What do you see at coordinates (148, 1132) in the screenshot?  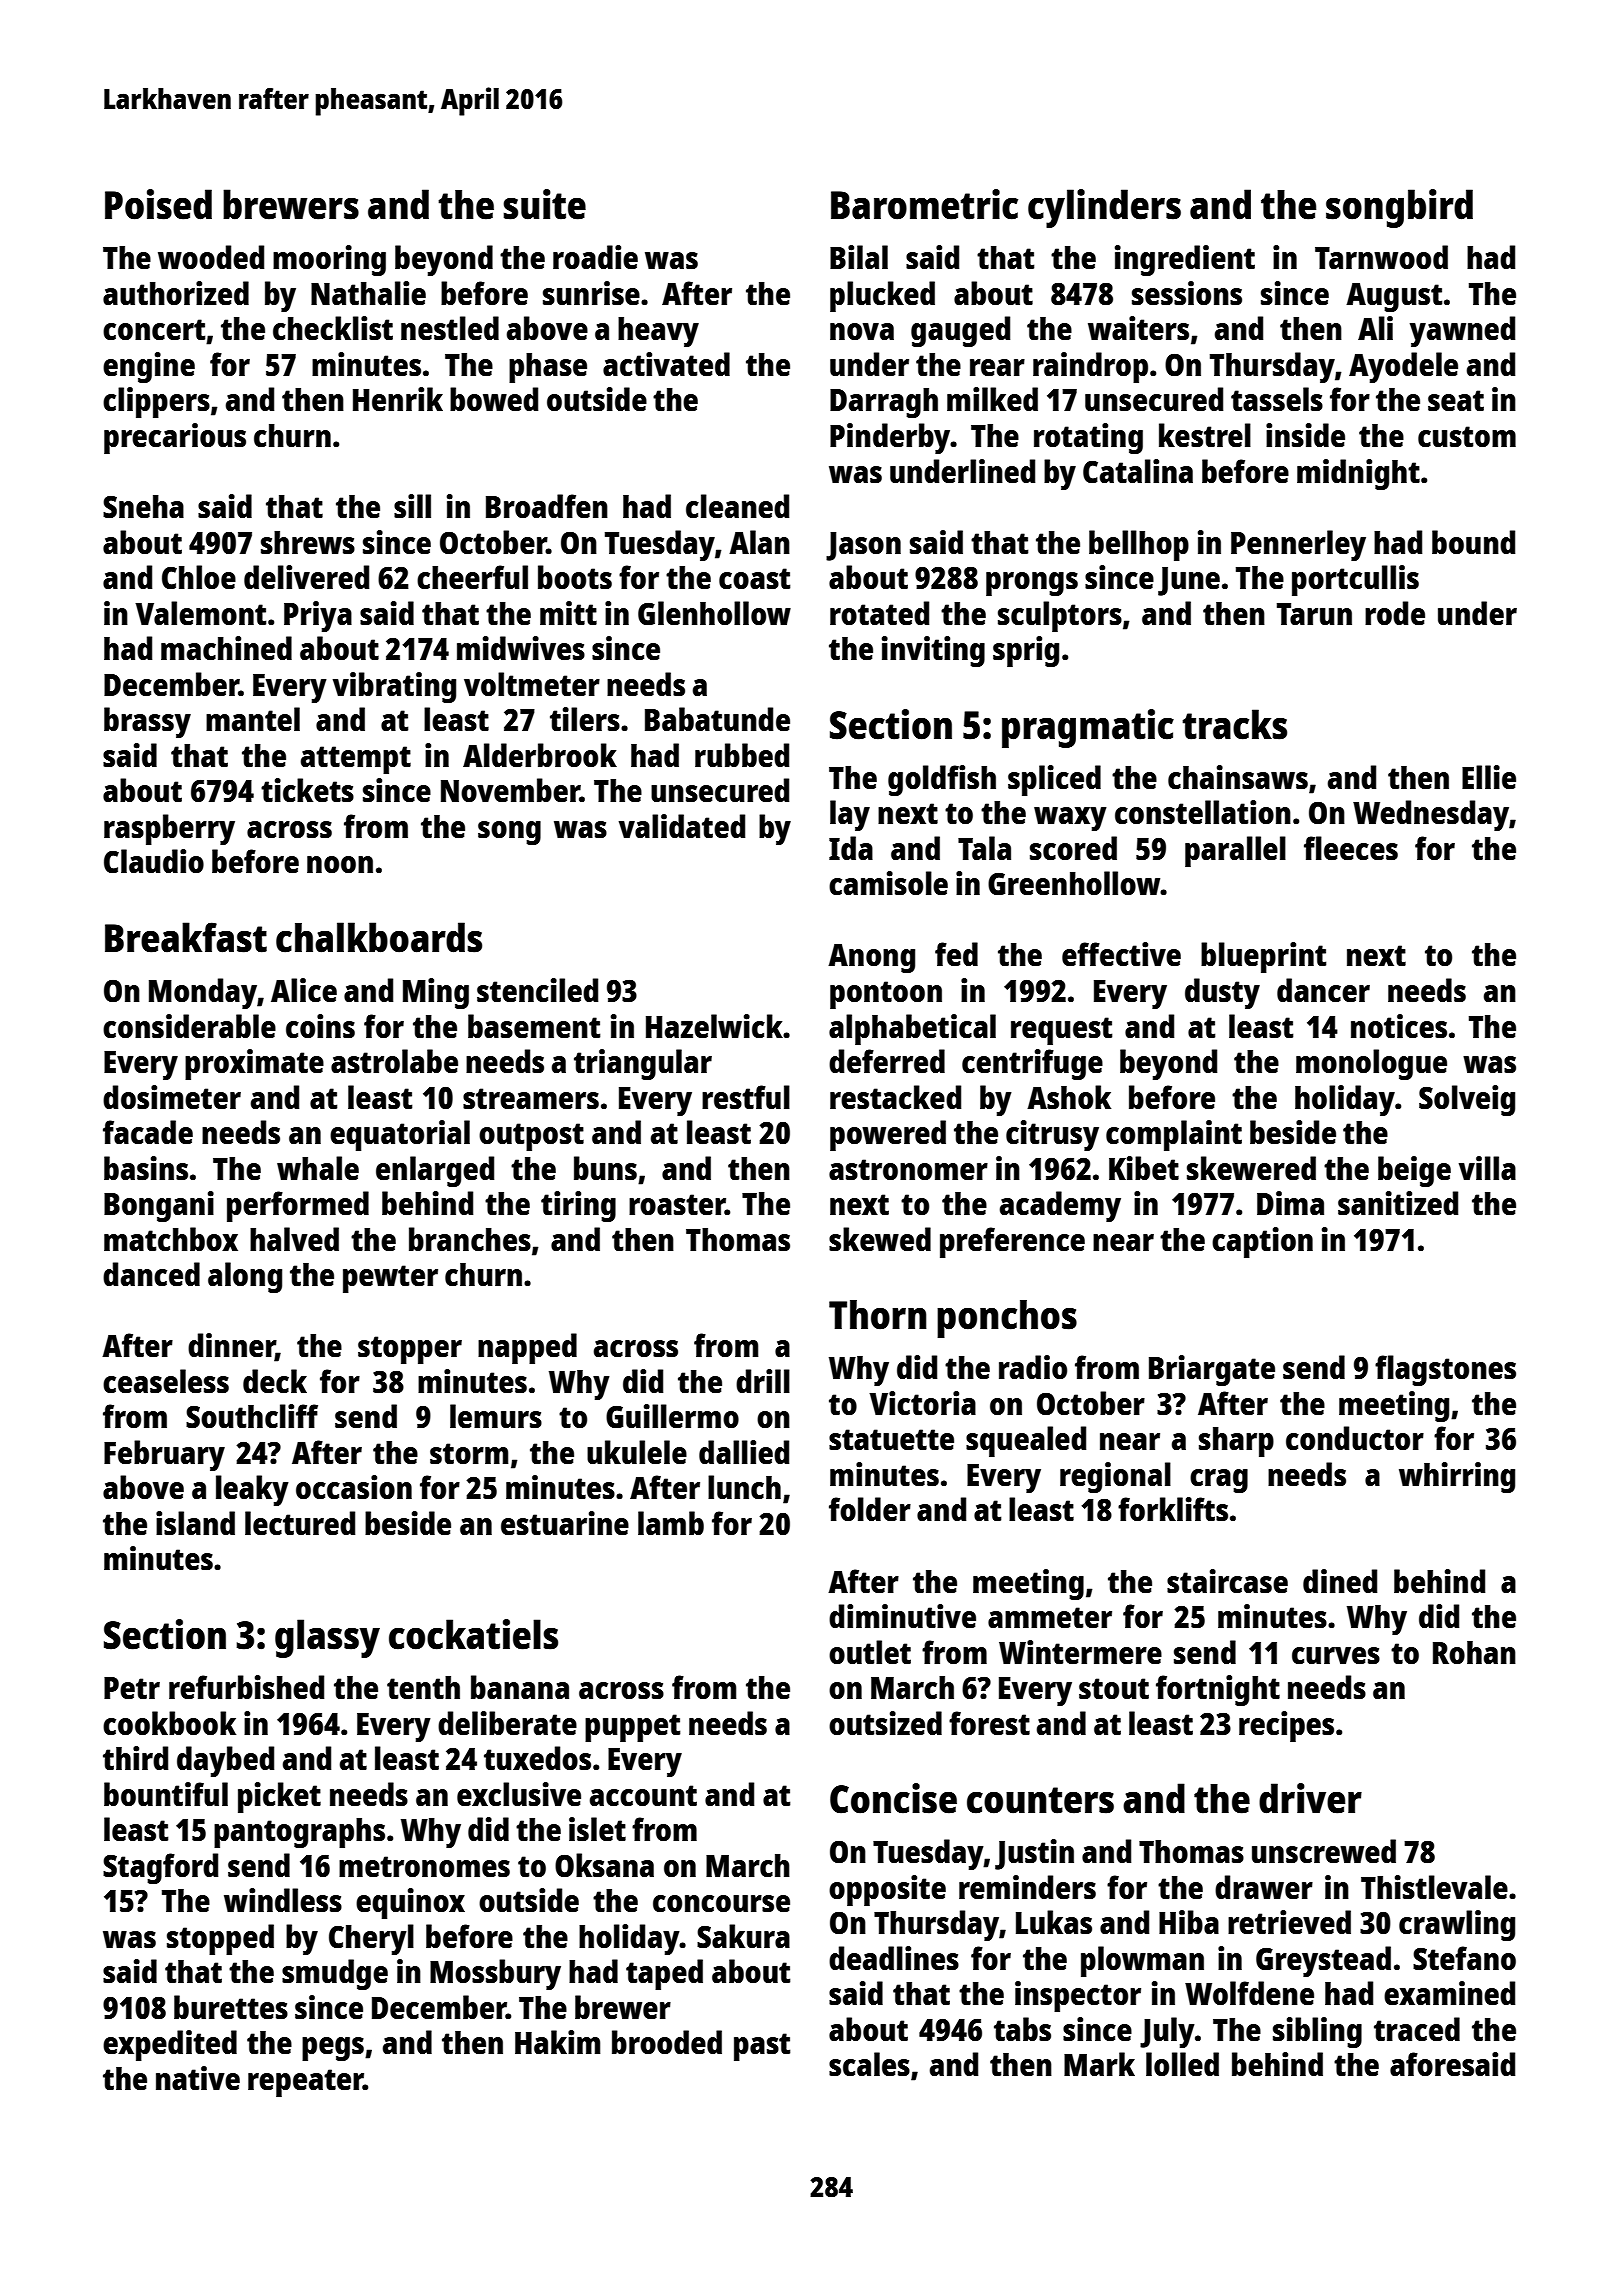 I see `facade` at bounding box center [148, 1132].
